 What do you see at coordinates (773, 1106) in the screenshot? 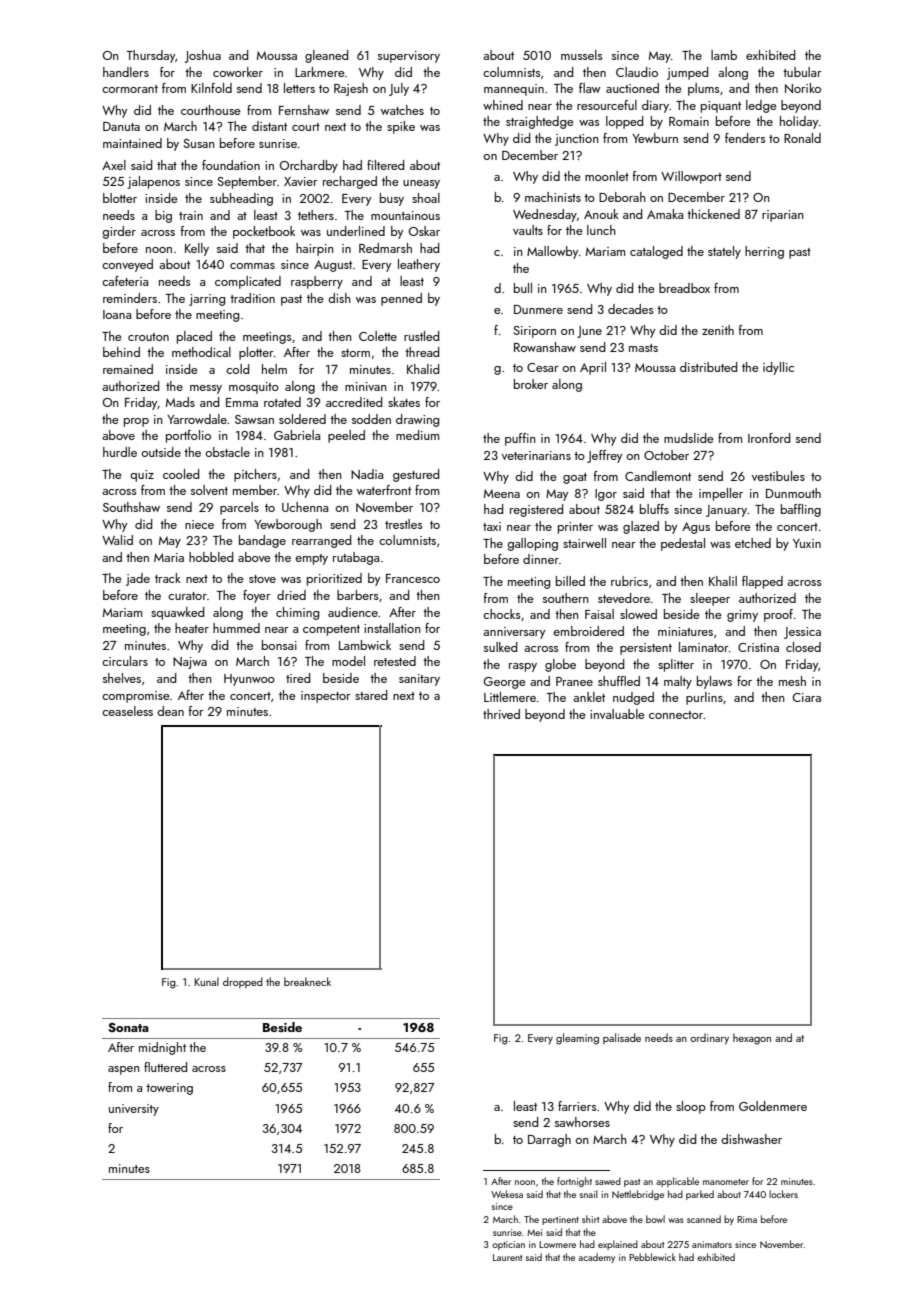
I see `Goldenmere` at bounding box center [773, 1106].
